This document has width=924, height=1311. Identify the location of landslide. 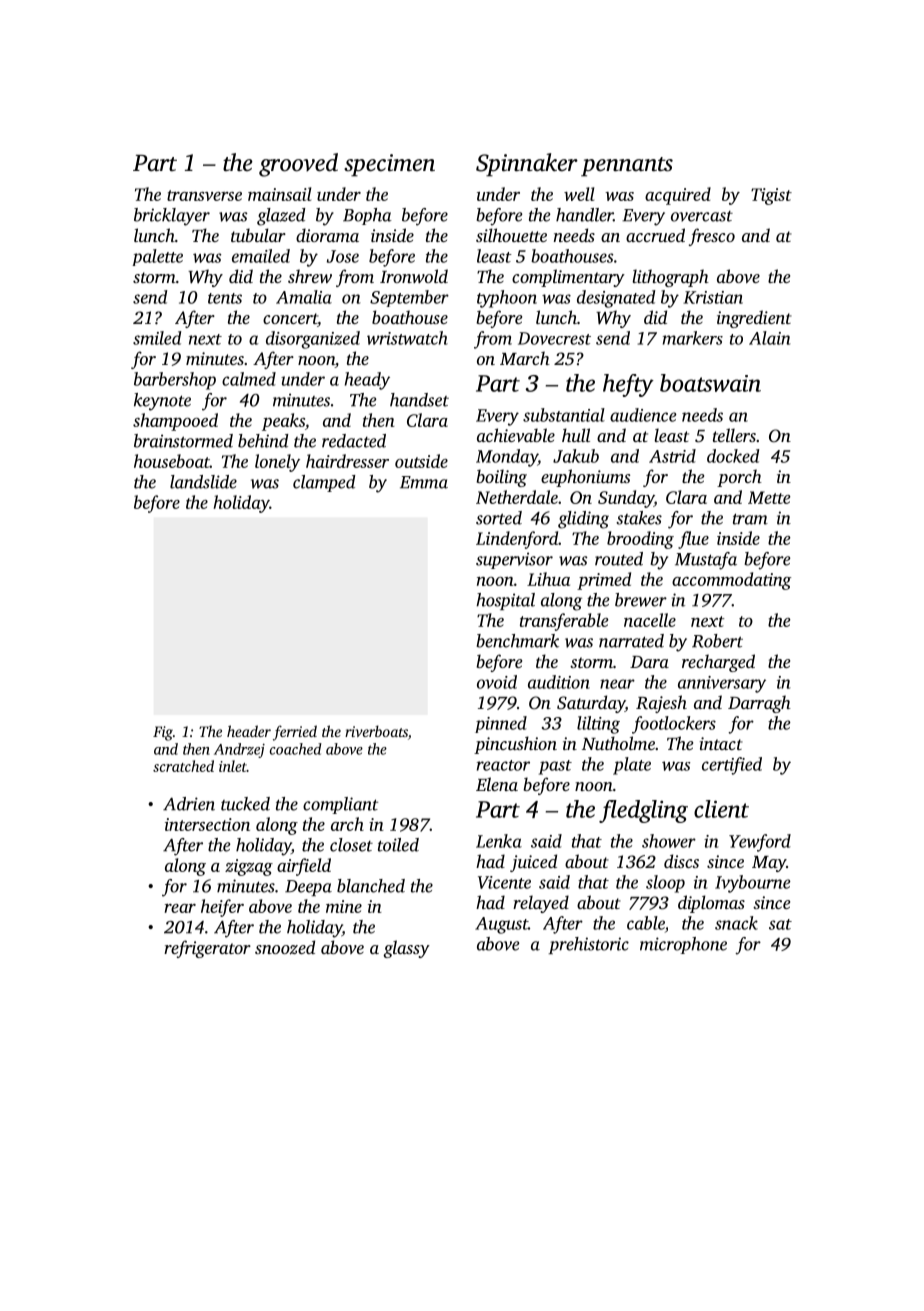
(203, 482).
